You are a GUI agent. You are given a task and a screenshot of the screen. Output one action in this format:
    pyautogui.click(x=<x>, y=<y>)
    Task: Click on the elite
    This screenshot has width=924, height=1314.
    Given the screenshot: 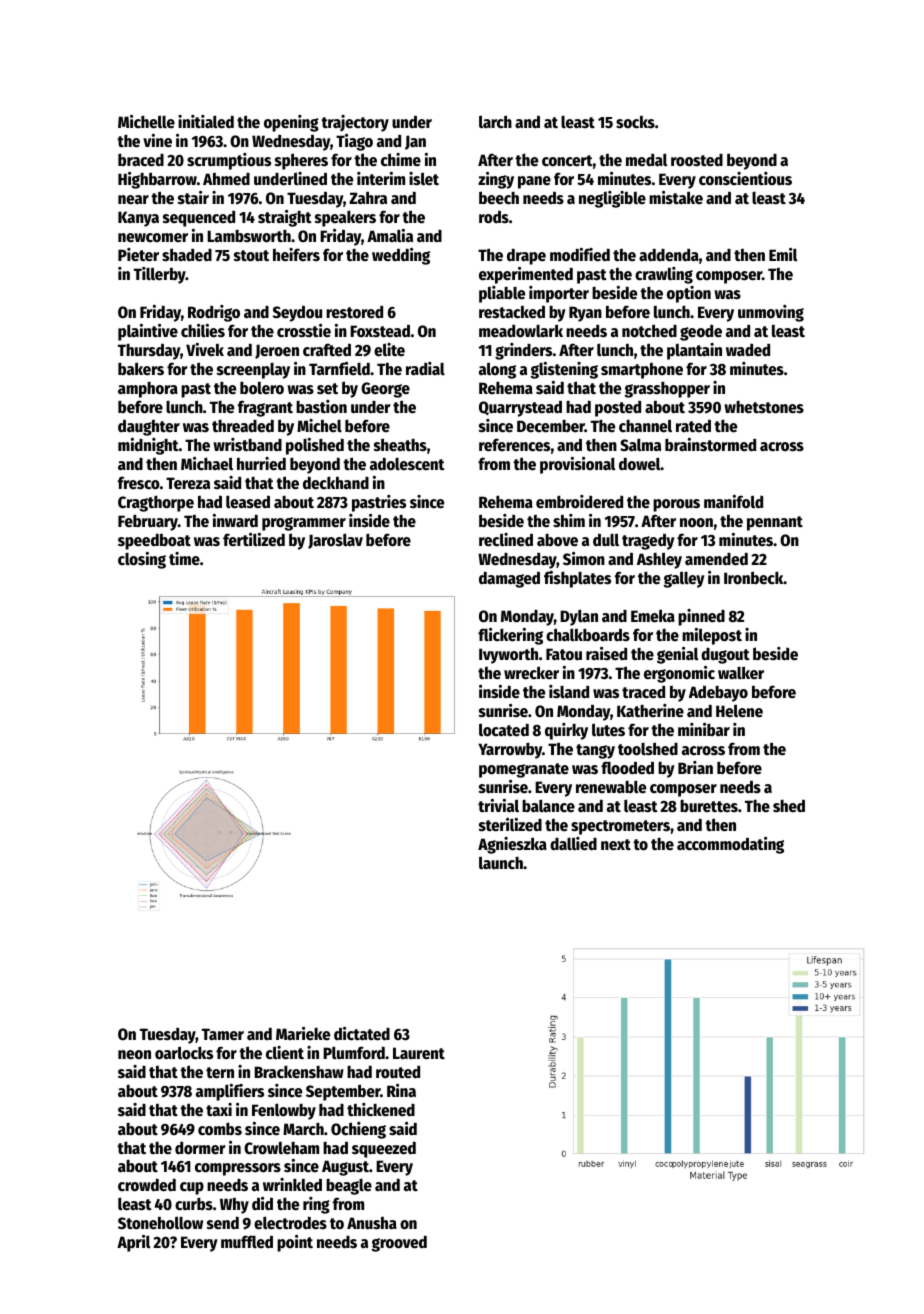 What is the action you would take?
    pyautogui.click(x=389, y=350)
